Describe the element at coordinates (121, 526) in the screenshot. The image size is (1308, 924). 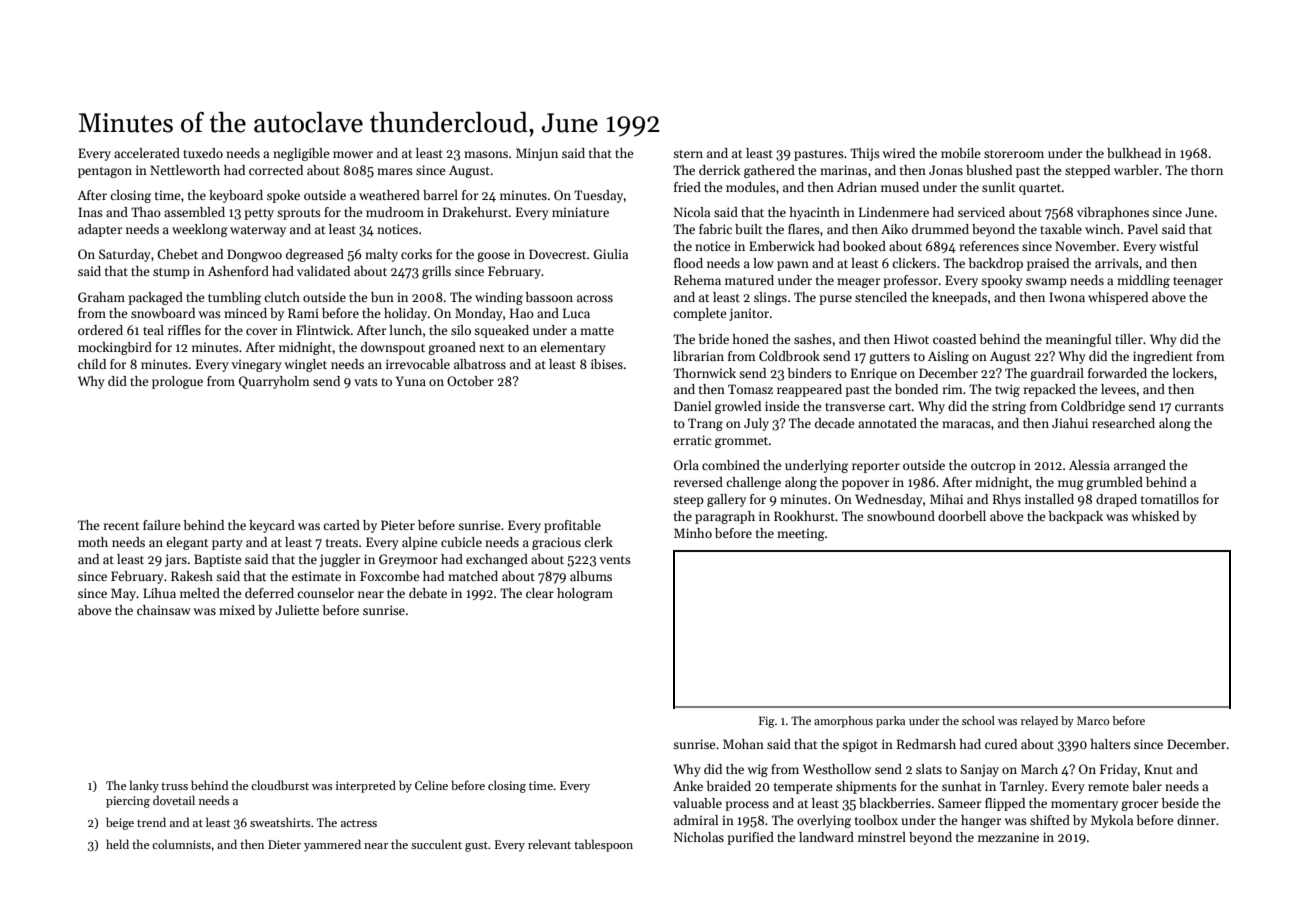
I see `recent` at that location.
